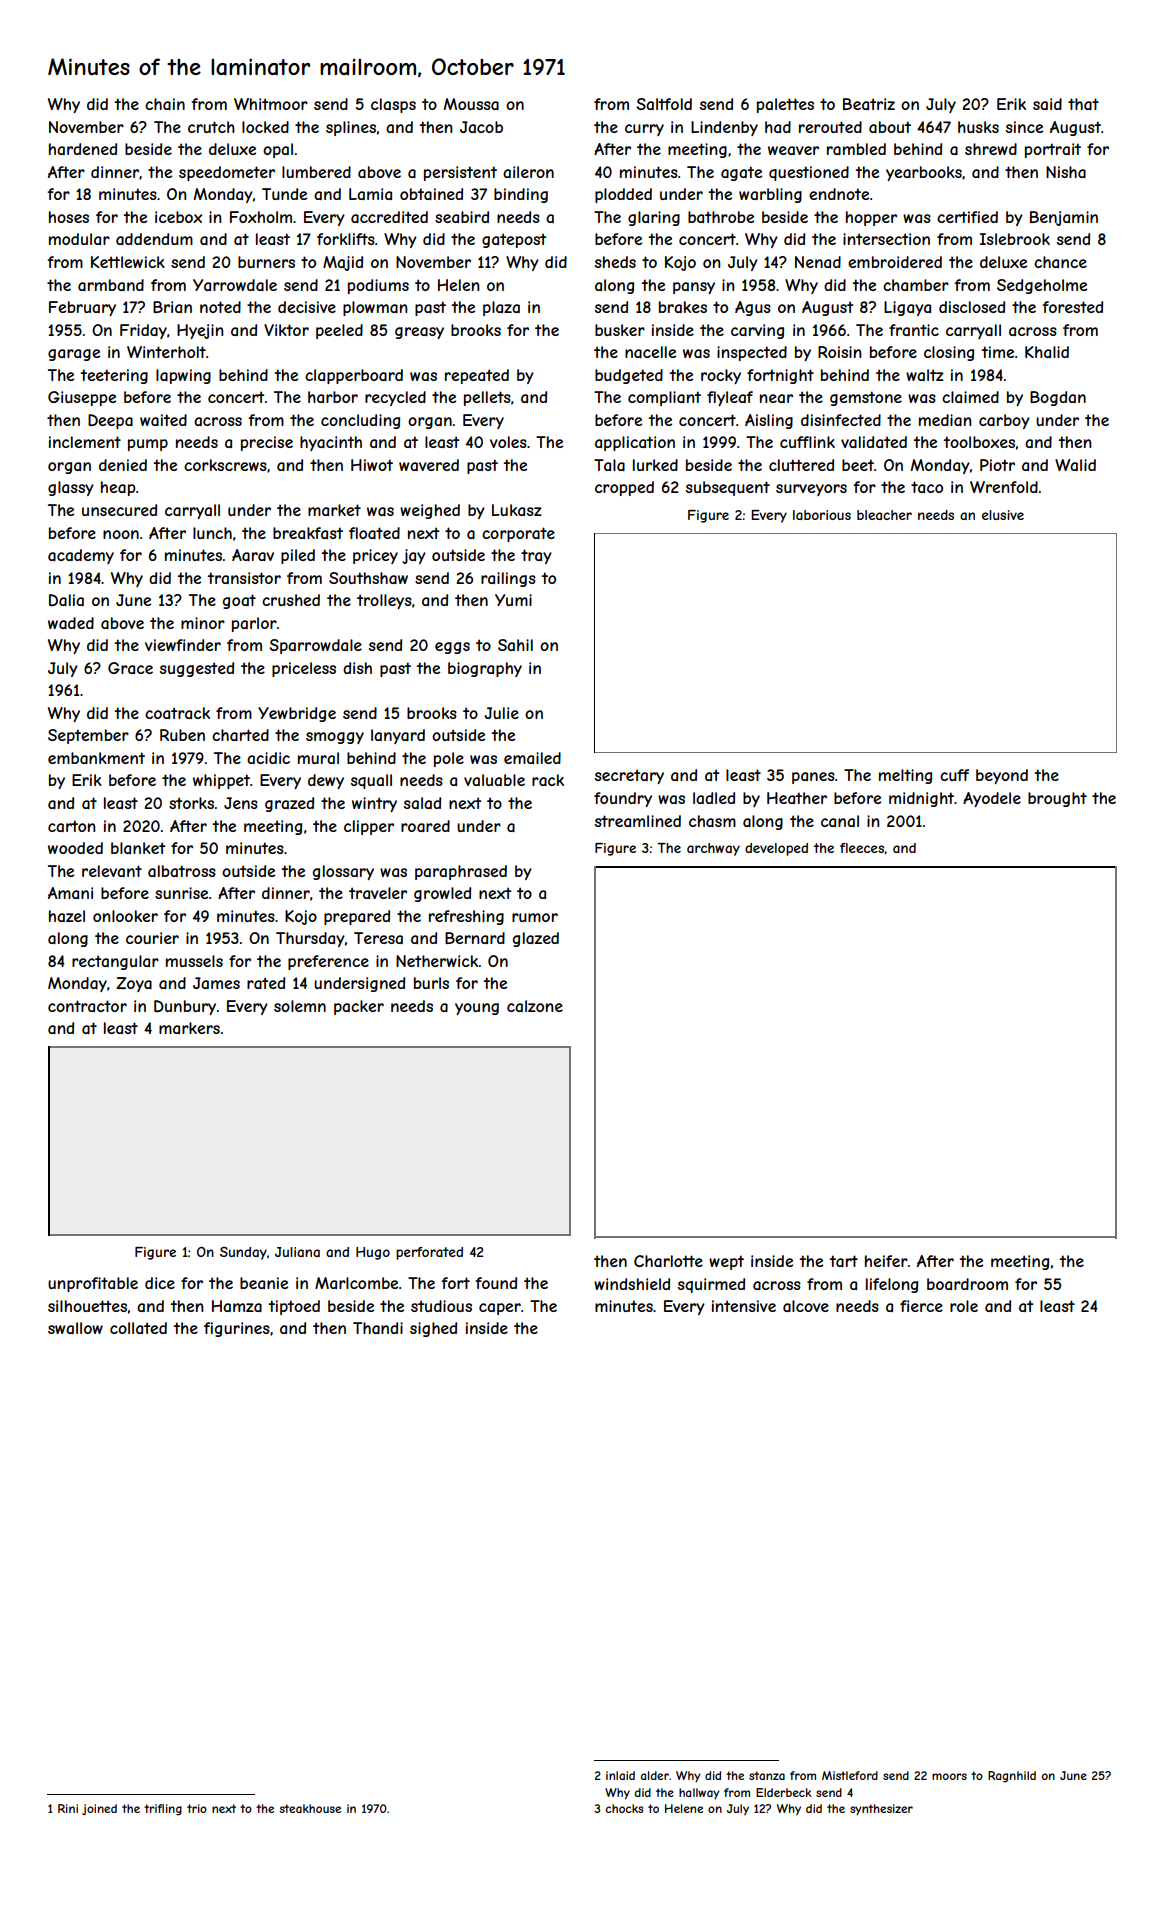  What do you see at coordinates (163, 1810) in the screenshot?
I see `trifling` at bounding box center [163, 1810].
